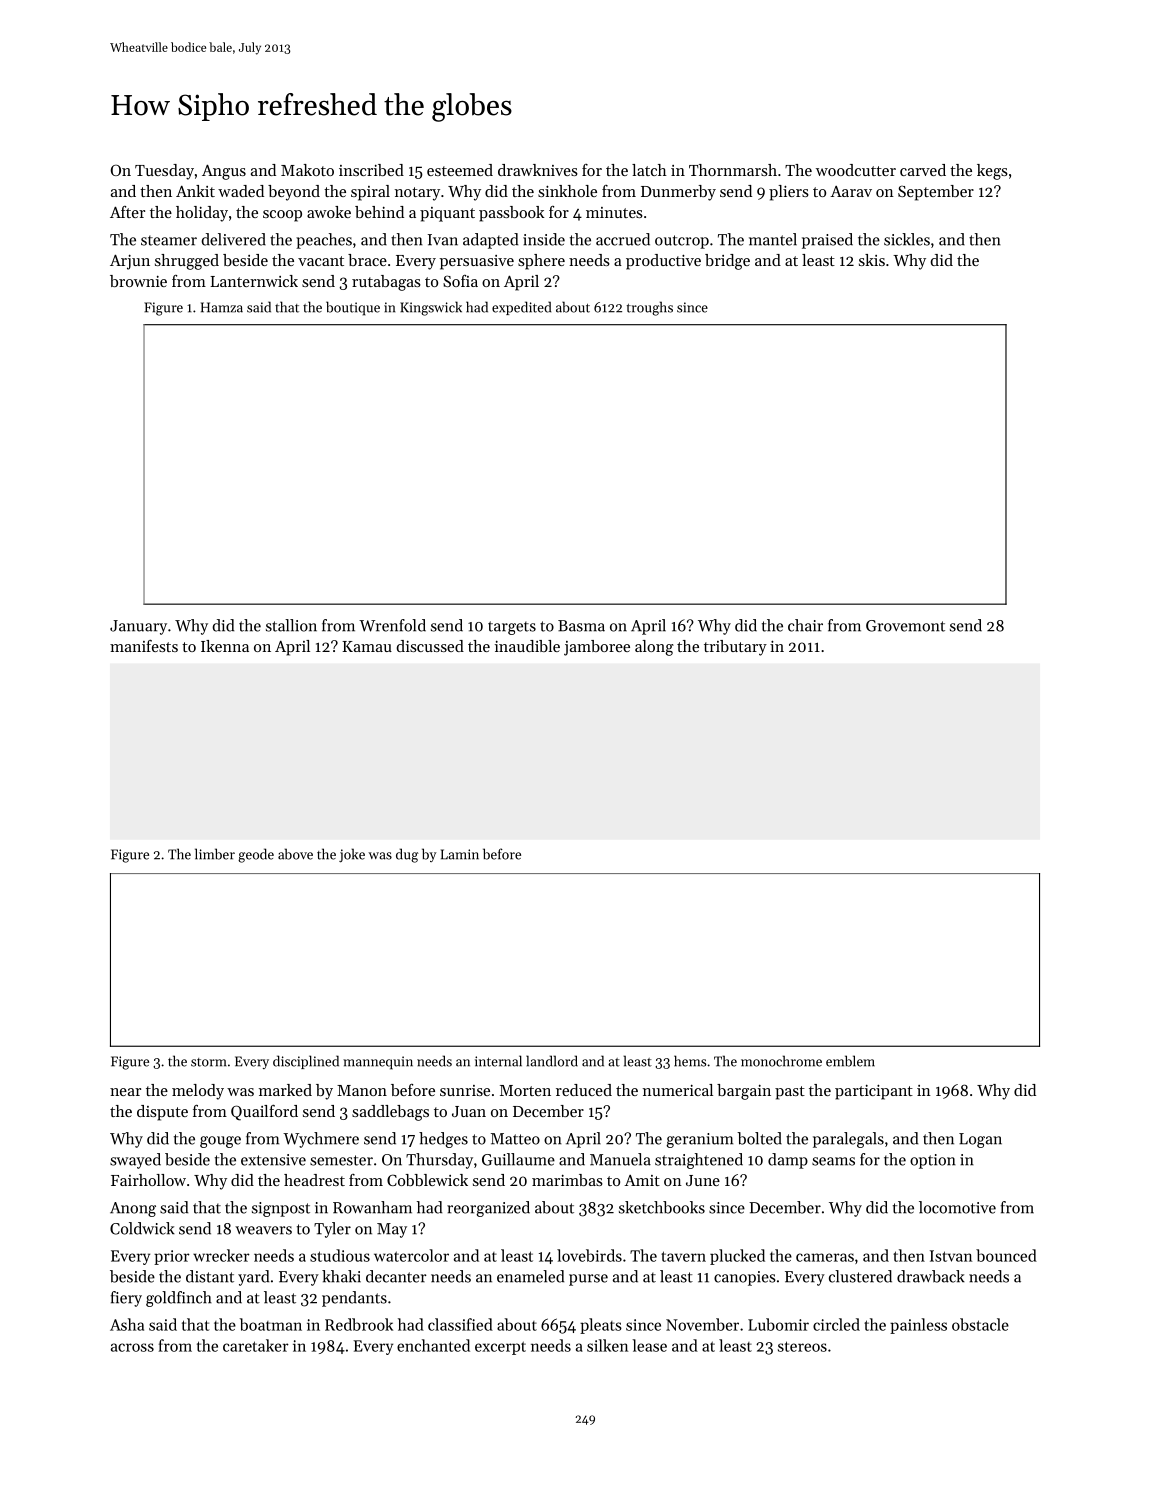  I want to click on participant, so click(874, 1092).
